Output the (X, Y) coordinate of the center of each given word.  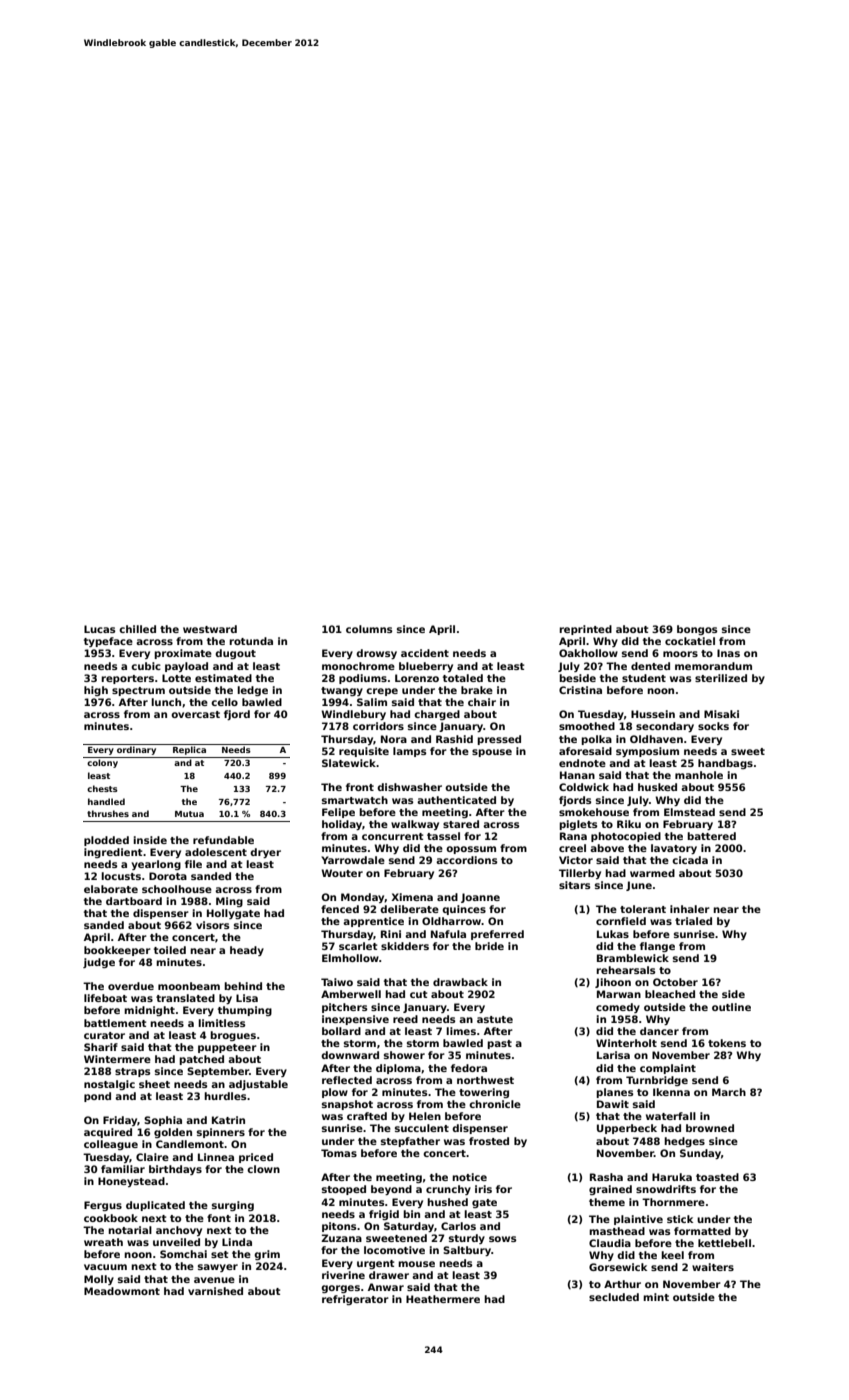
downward (350, 1055)
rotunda (251, 641)
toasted (717, 1177)
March (729, 1092)
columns (369, 629)
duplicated (155, 1206)
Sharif (101, 1047)
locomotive (394, 1250)
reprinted (585, 630)
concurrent (392, 836)
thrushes (108, 813)
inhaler (690, 909)
